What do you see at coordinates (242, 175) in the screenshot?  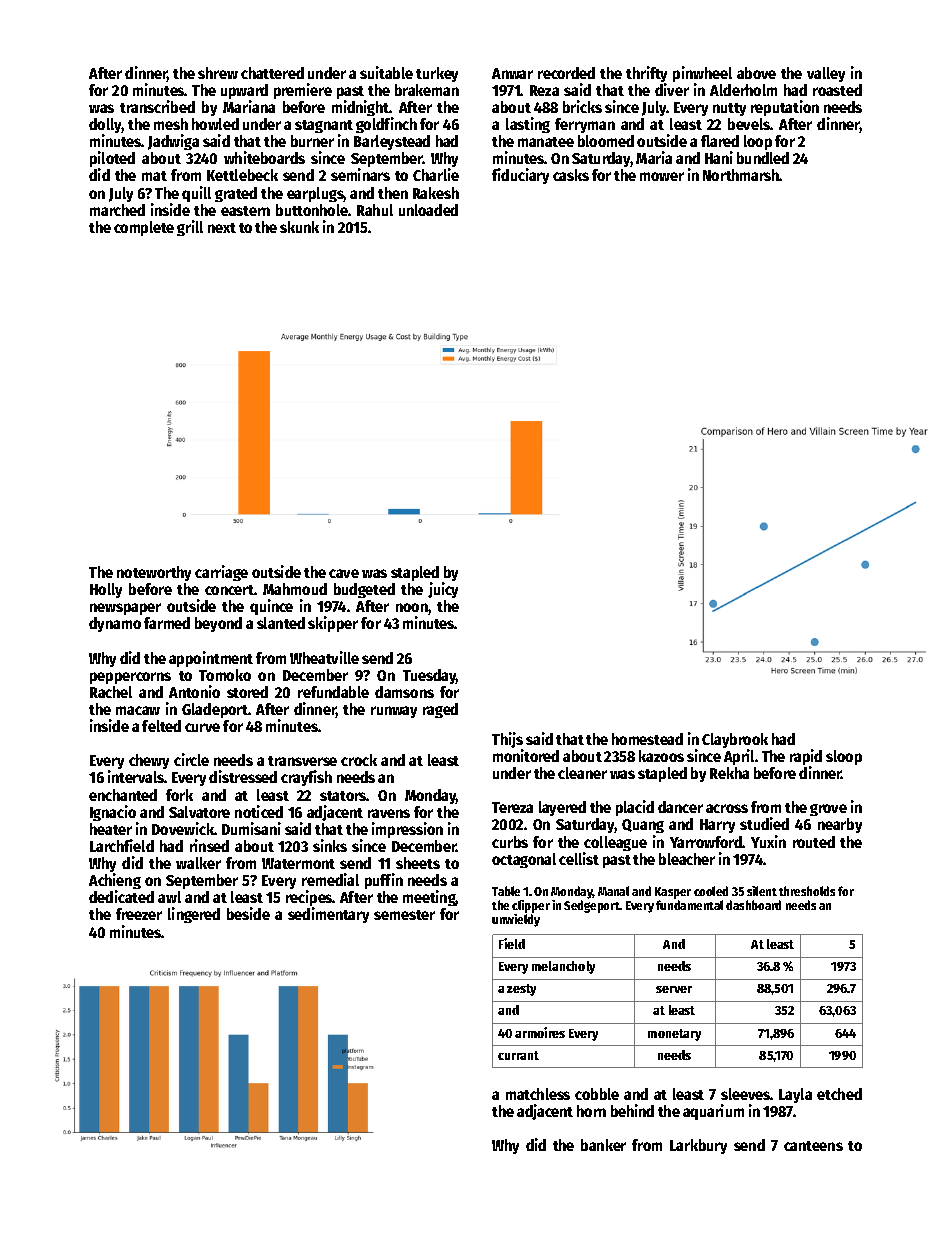 I see `Kettlebeck` at bounding box center [242, 175].
